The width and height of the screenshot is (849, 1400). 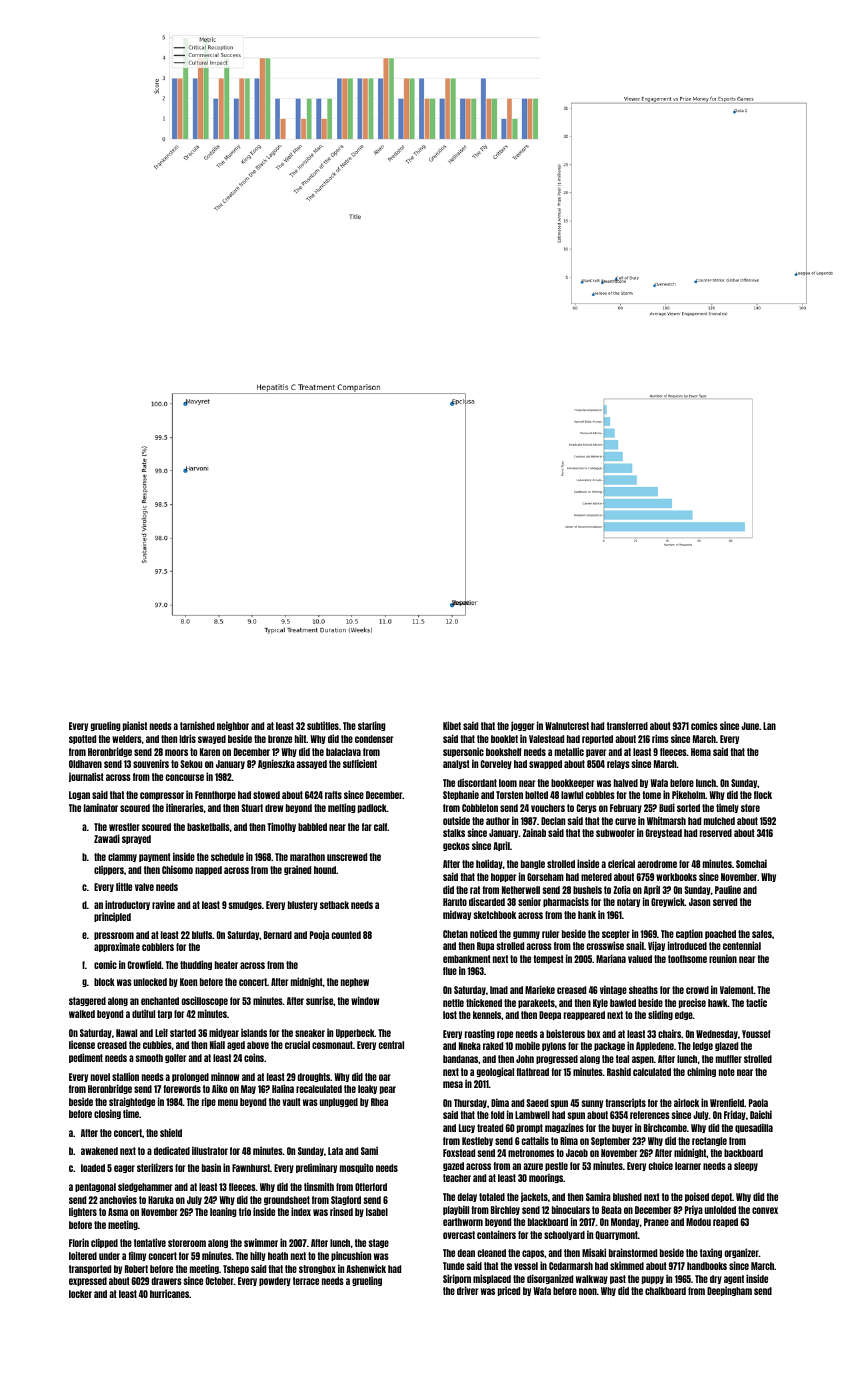 What do you see at coordinates (597, 739) in the screenshot?
I see `reported` at bounding box center [597, 739].
